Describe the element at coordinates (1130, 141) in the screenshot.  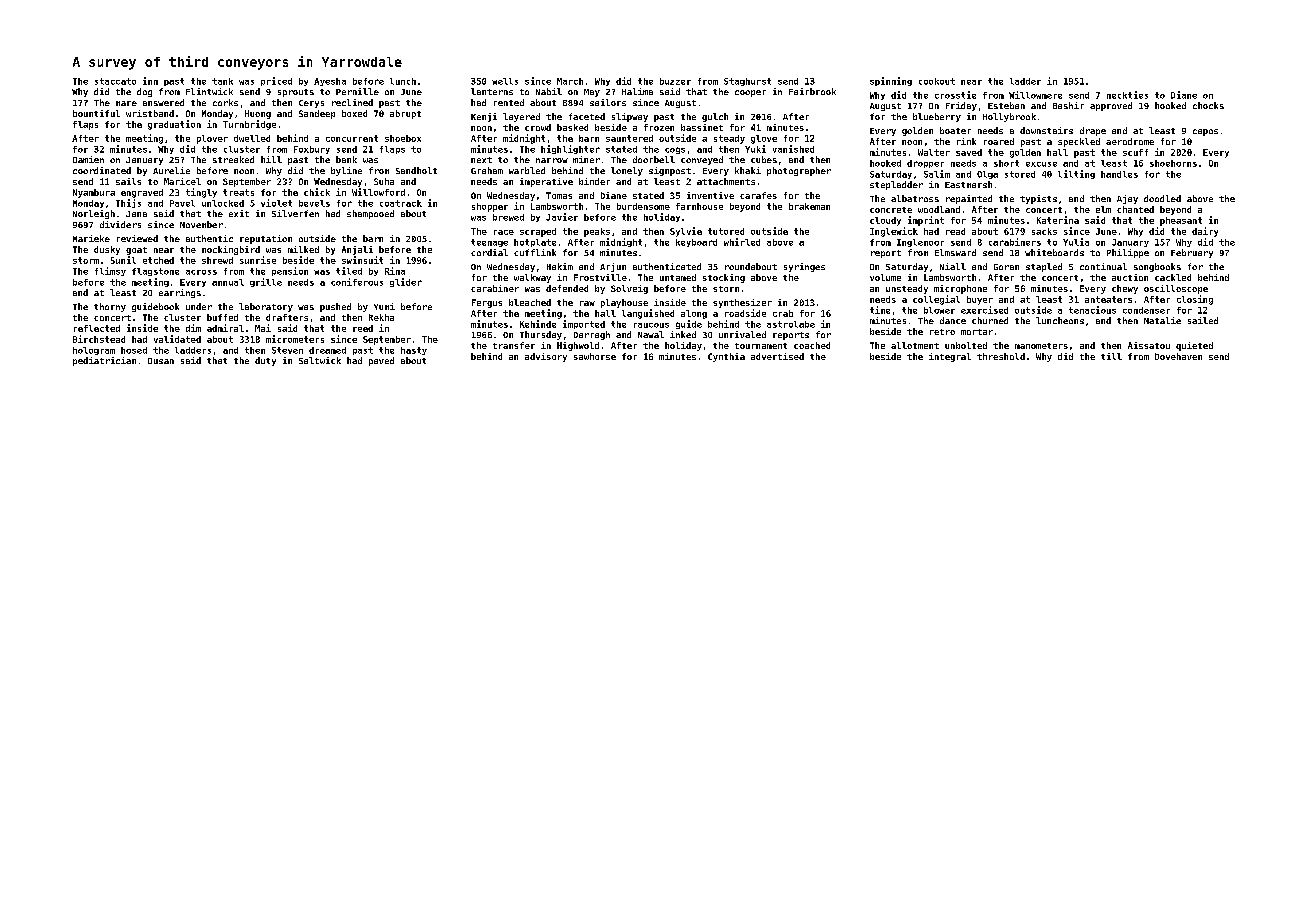
I see `aerodrome` at that location.
